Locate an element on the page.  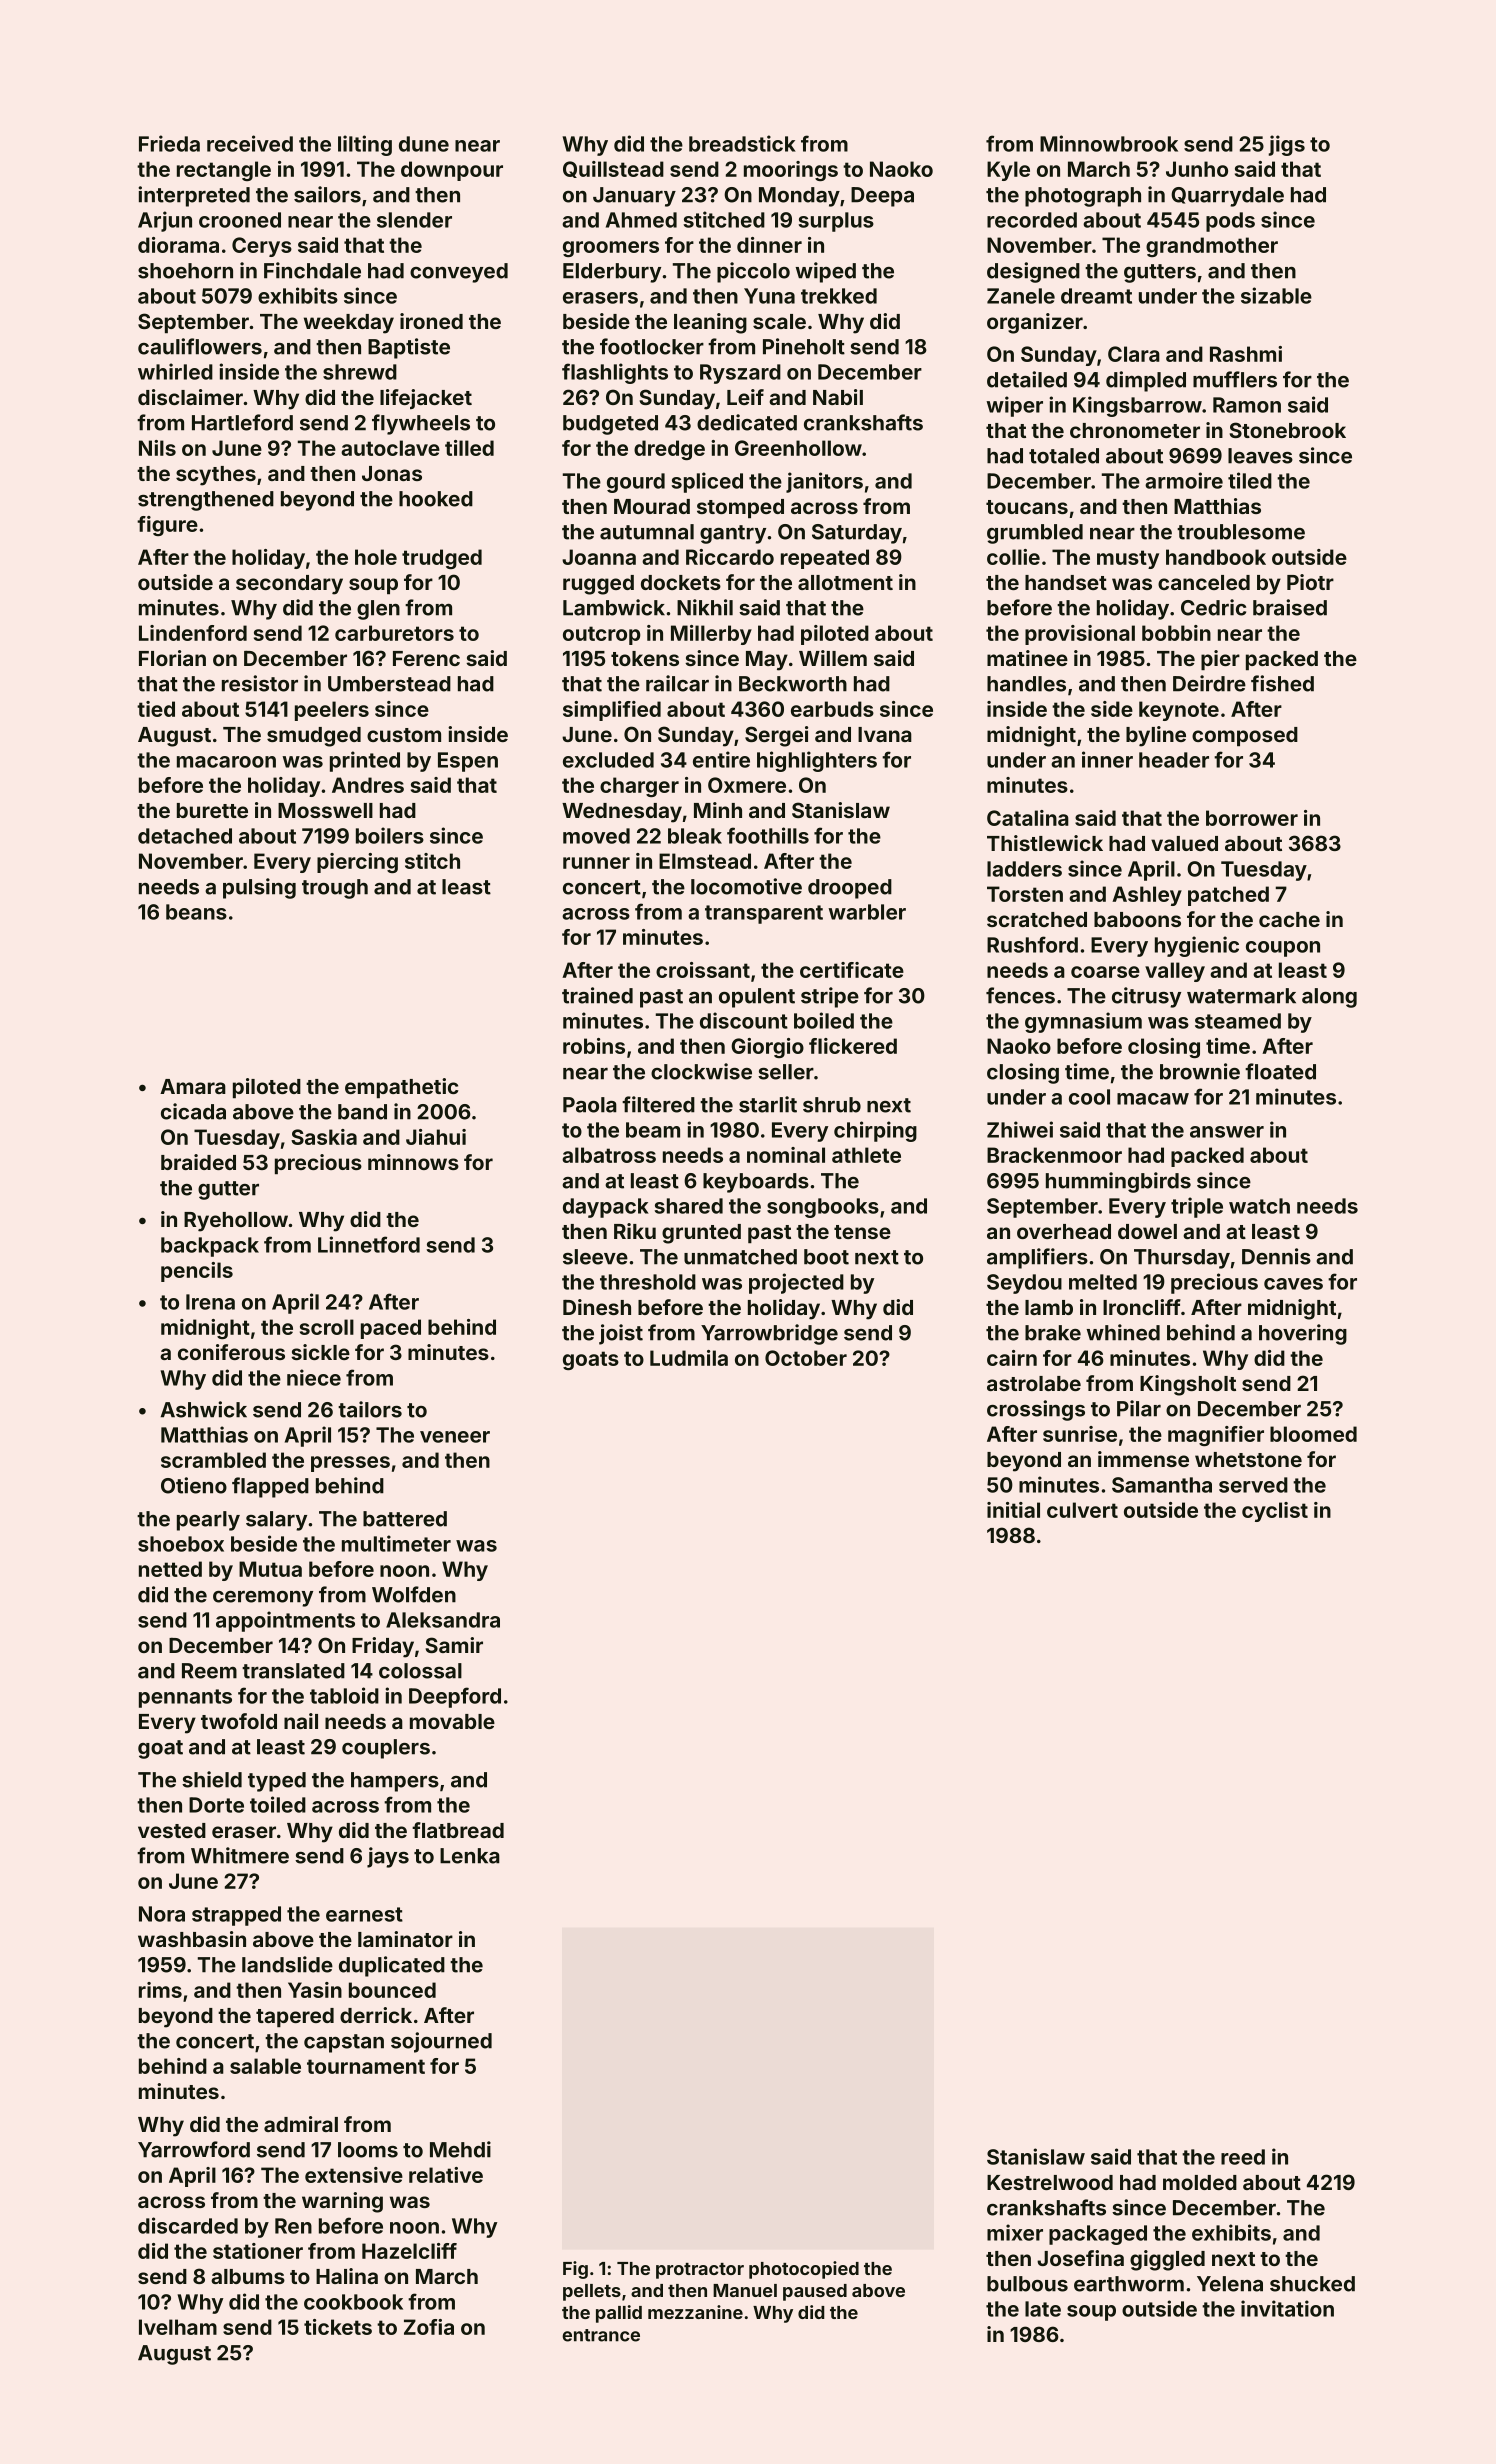
daypack is located at coordinates (606, 1208).
